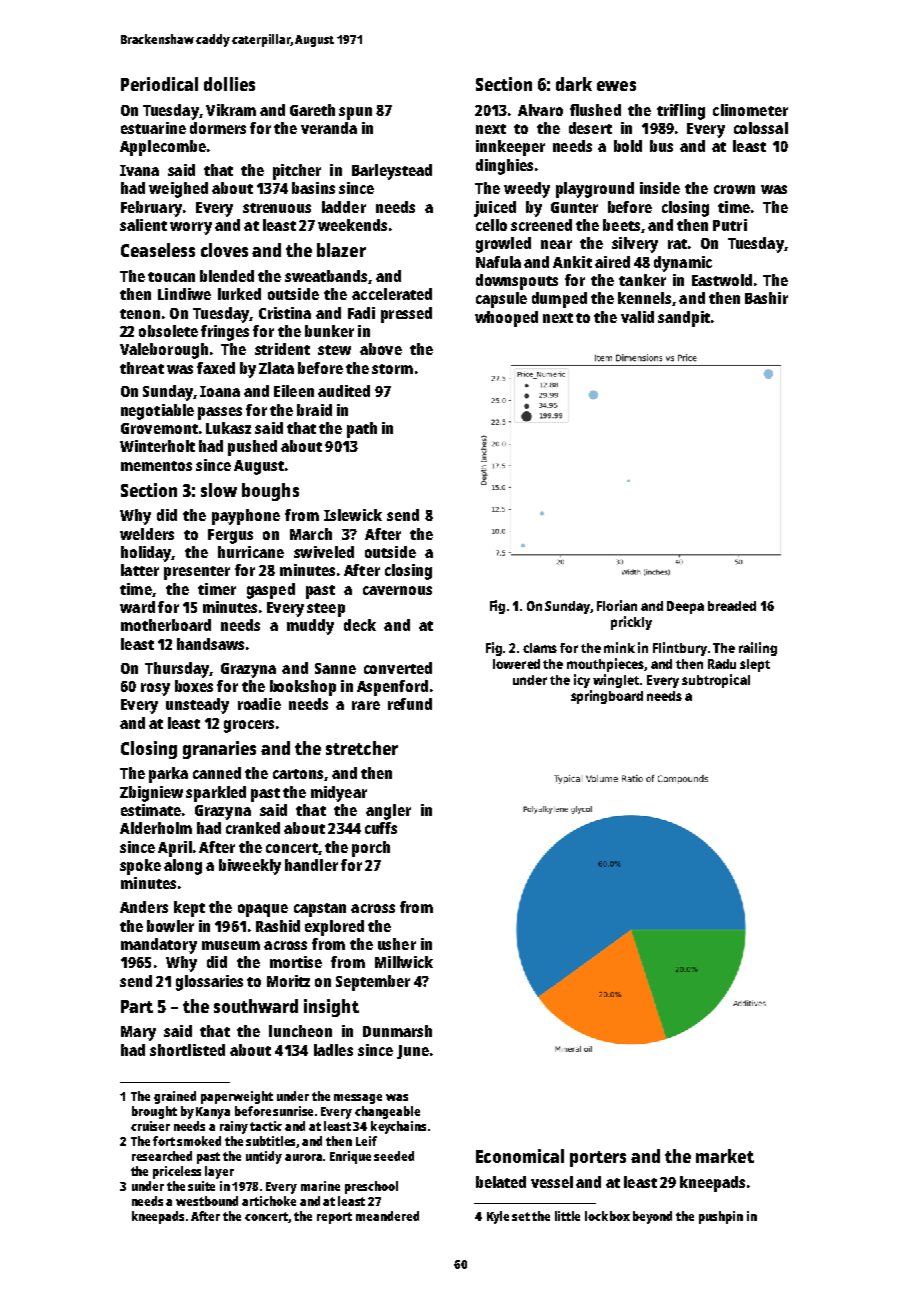 This screenshot has height=1316, width=908. What do you see at coordinates (617, 605) in the screenshot?
I see `Florian` at bounding box center [617, 605].
